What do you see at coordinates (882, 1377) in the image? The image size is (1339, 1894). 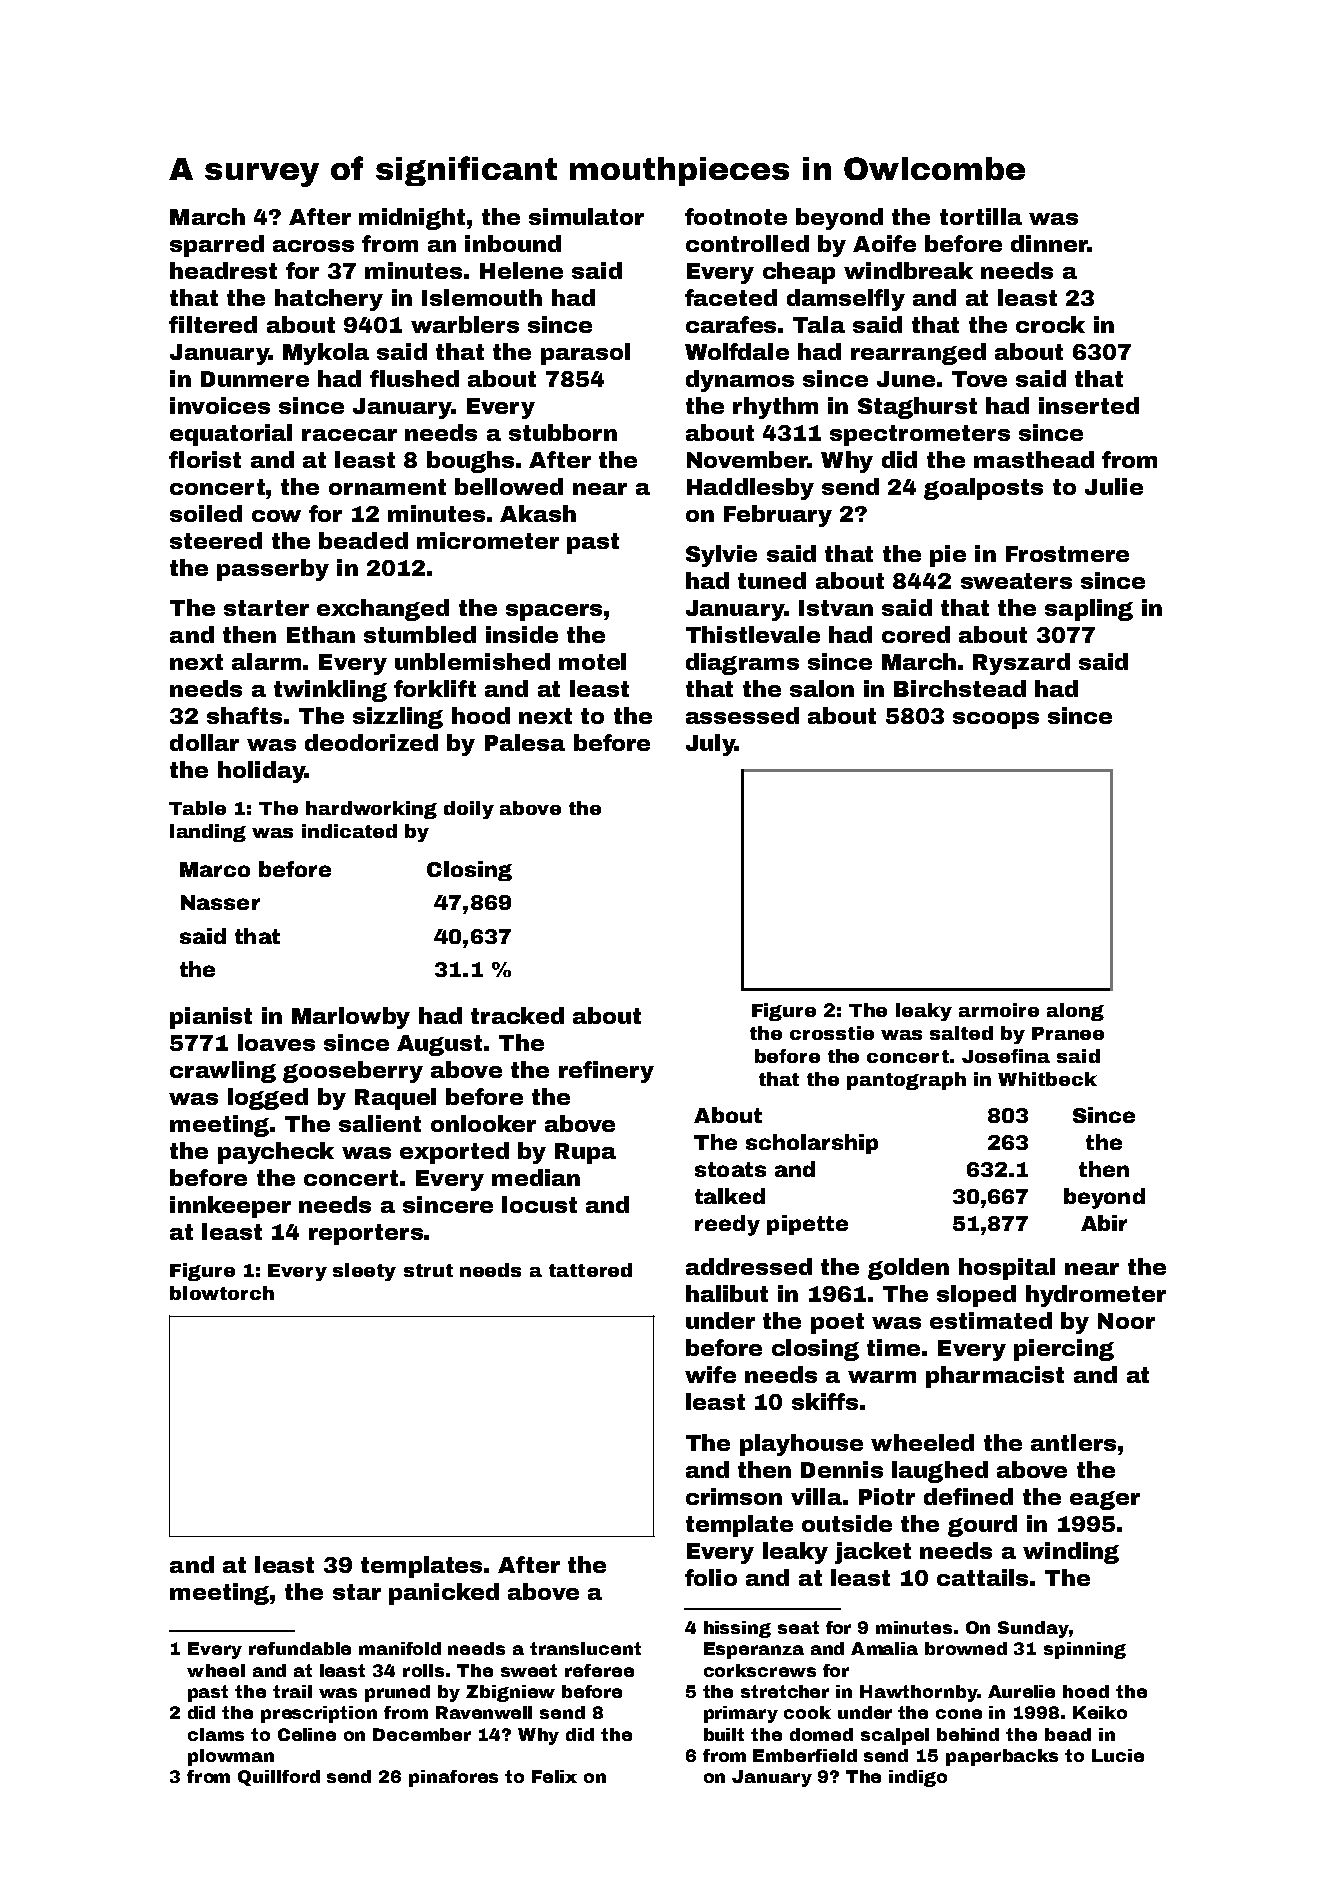 I see `warm` at bounding box center [882, 1377].
